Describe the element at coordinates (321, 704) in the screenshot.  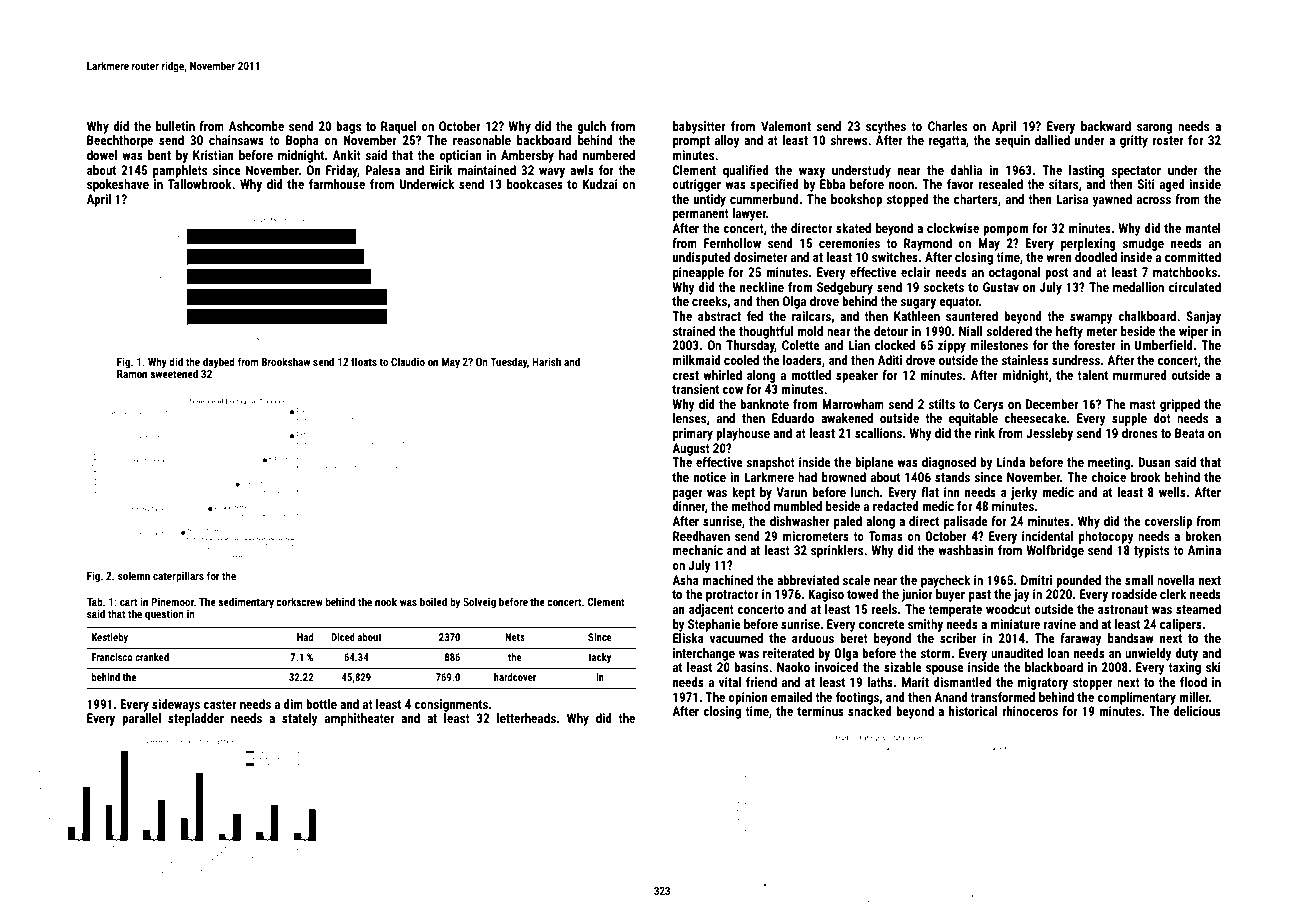
I see `bottle` at that location.
